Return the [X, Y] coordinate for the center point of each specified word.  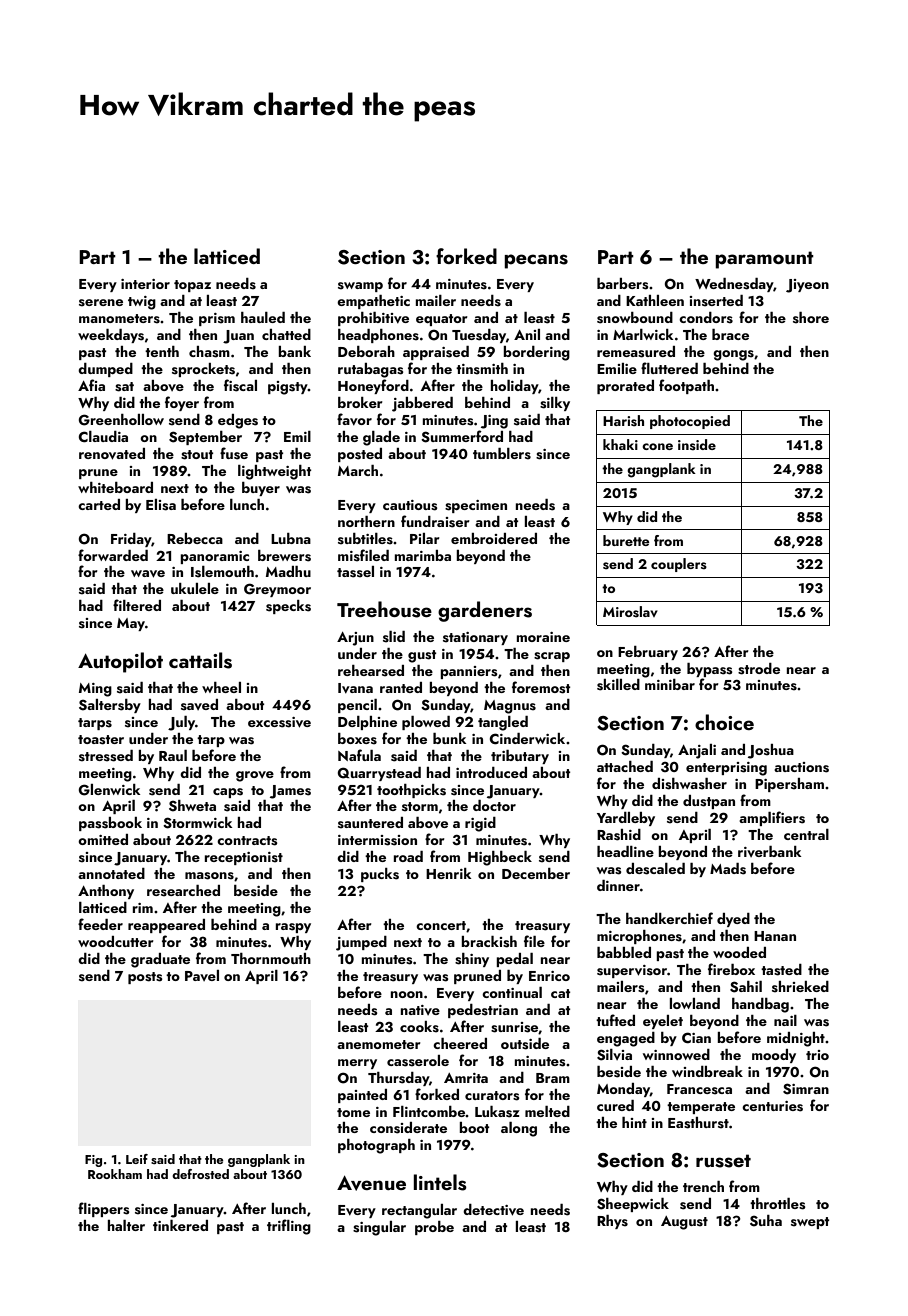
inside [697, 445]
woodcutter [116, 941]
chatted [286, 334]
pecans [536, 261]
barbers [623, 284]
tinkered [180, 1225]
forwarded [113, 555]
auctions [801, 767]
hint [634, 1122]
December [536, 873]
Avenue [371, 1183]
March [358, 470]
